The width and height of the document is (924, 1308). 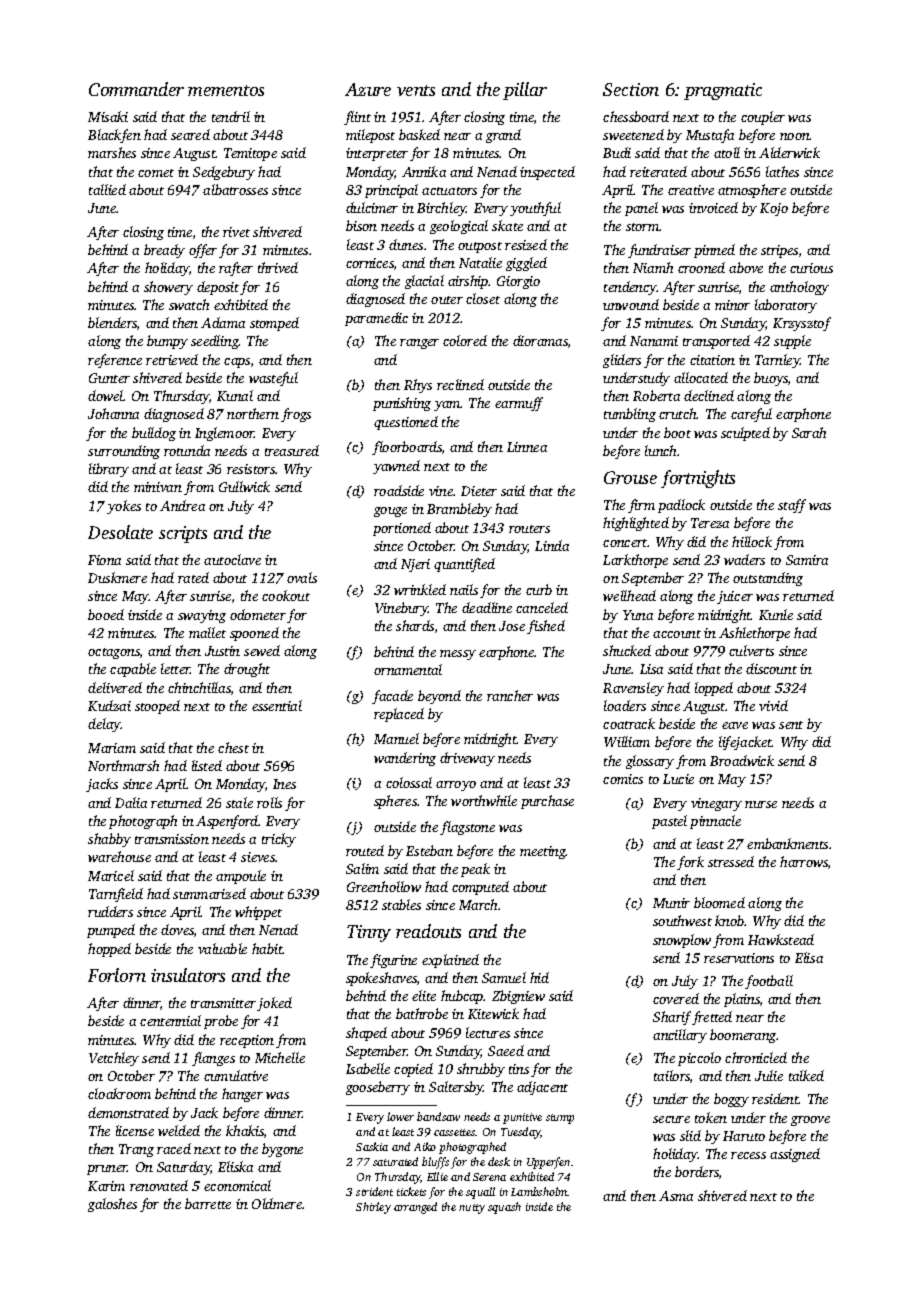 I want to click on spokeshaves, so click(x=381, y=979).
